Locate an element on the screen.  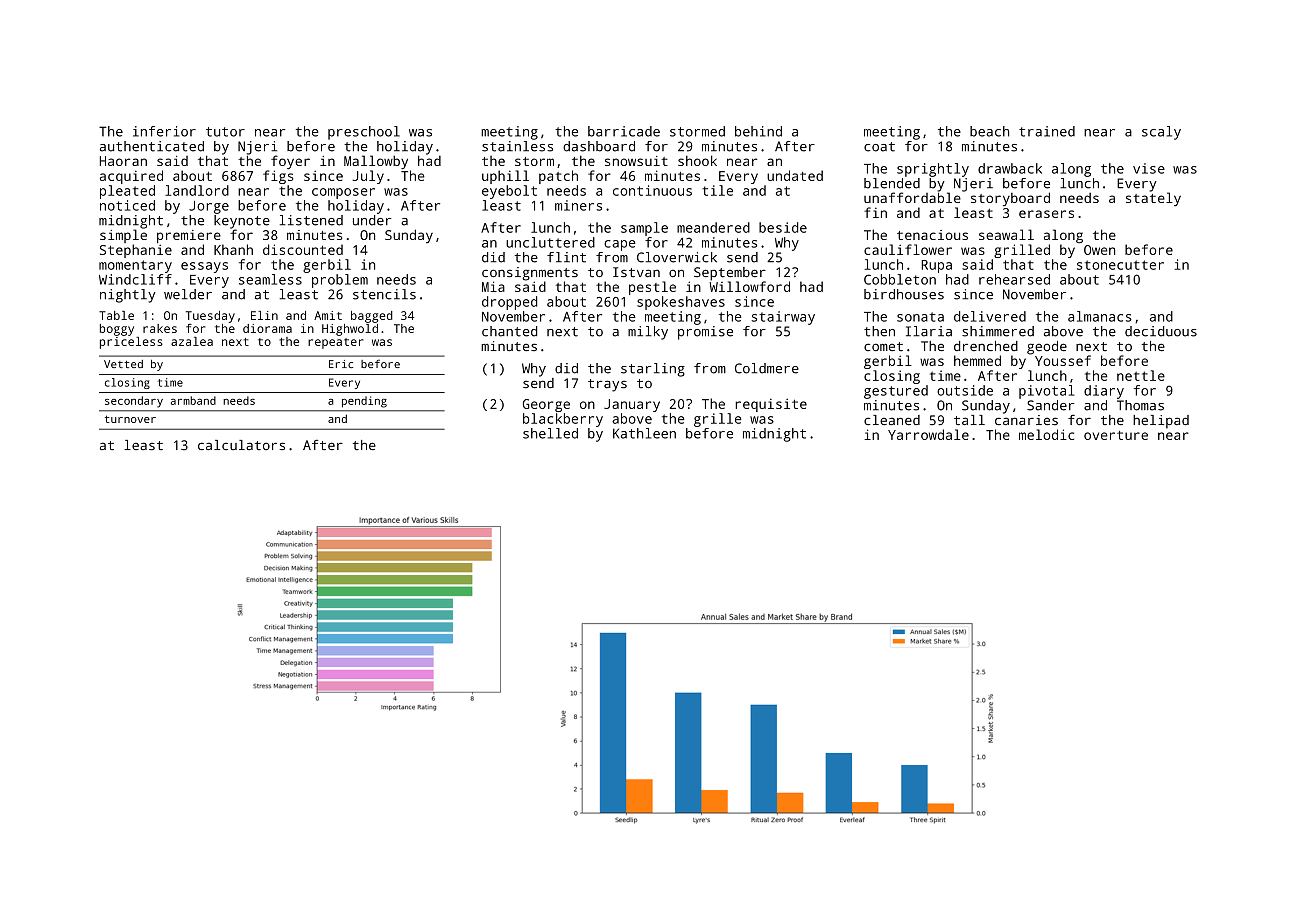
momentary is located at coordinates (135, 266).
